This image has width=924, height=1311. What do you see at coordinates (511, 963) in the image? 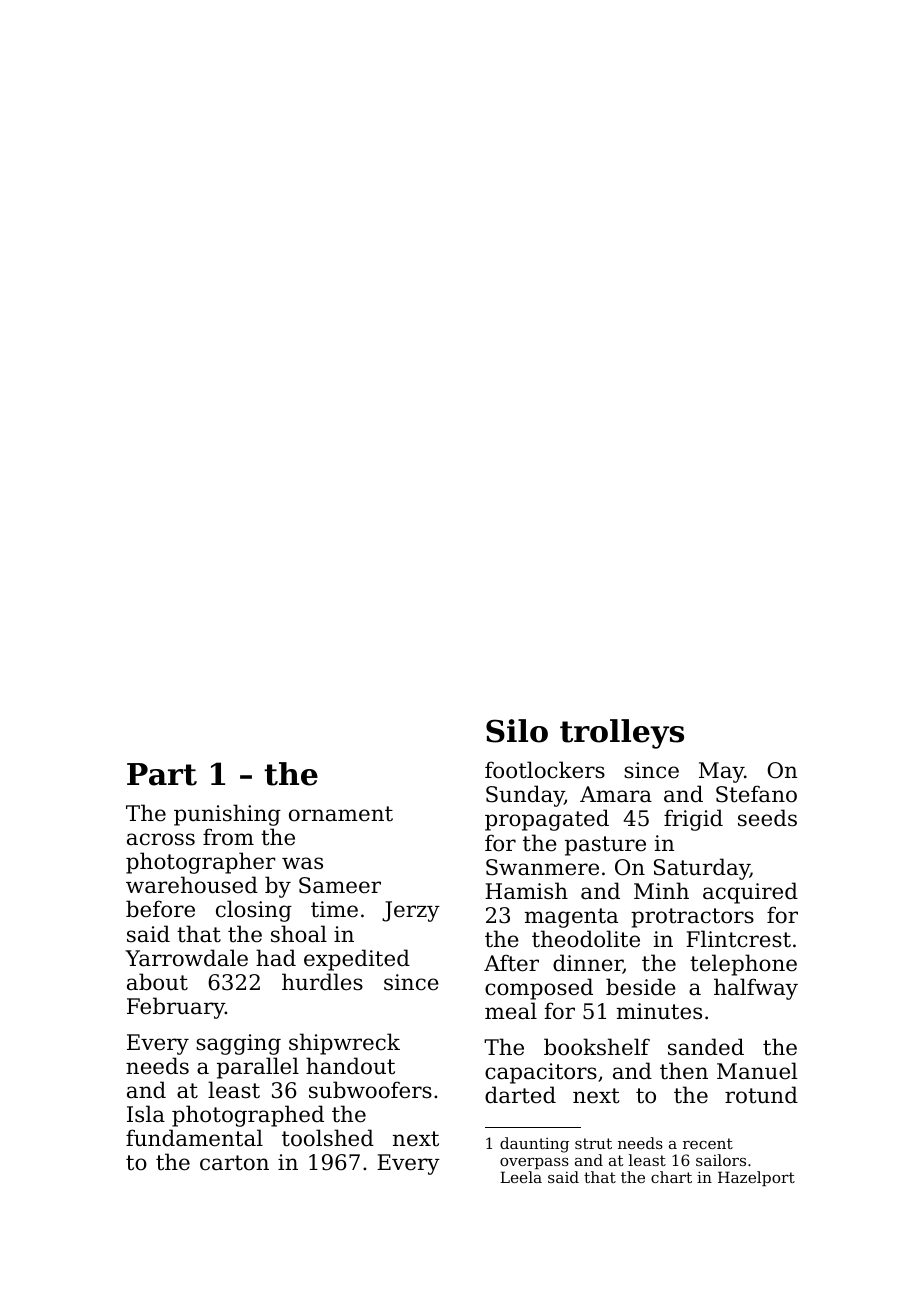
I see `After` at bounding box center [511, 963].
